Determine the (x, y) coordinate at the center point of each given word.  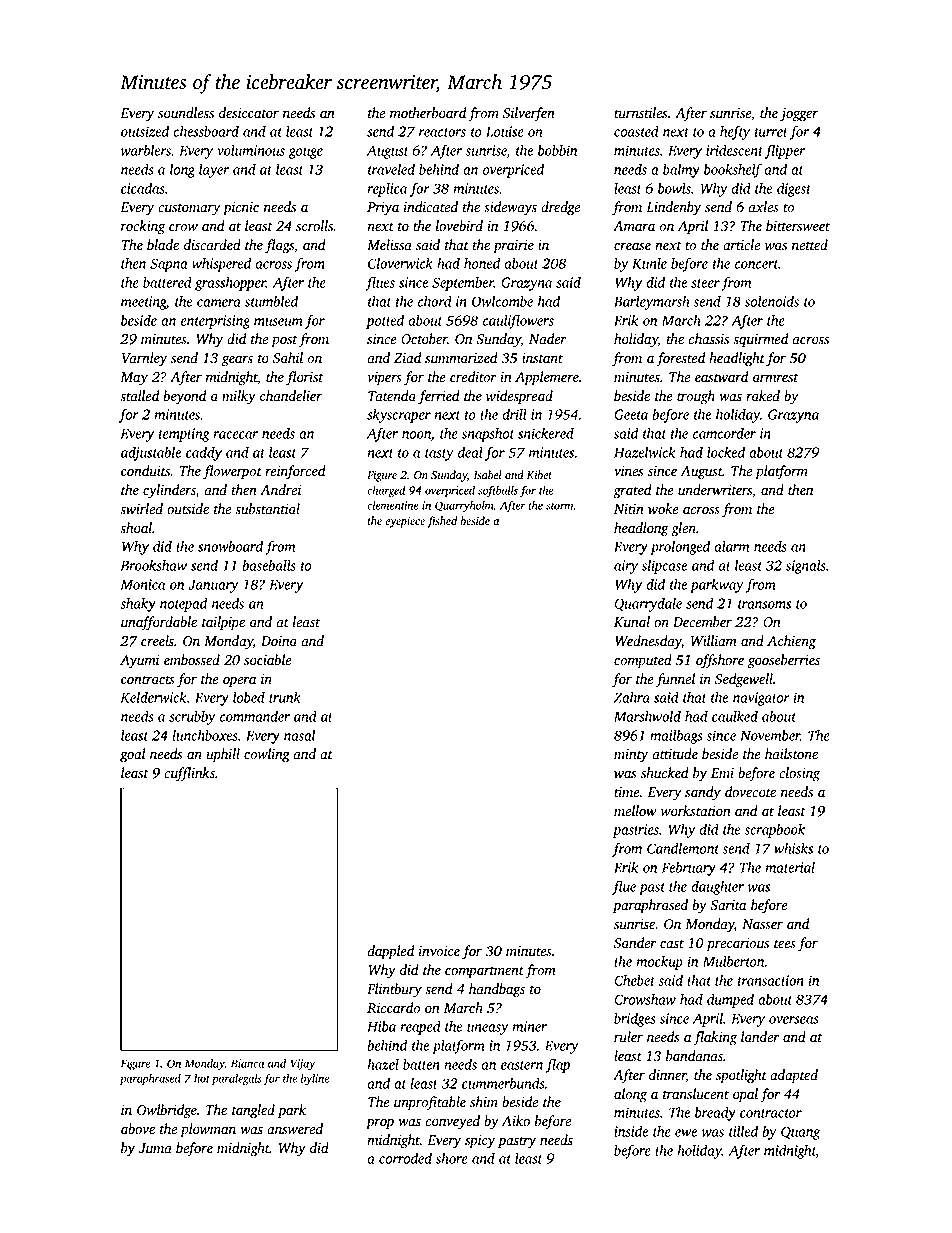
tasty (439, 455)
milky (239, 397)
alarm (732, 546)
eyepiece (405, 522)
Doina (279, 641)
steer (705, 283)
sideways (510, 208)
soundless (186, 113)
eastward (721, 377)
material (790, 867)
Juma (155, 1148)
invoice (439, 951)
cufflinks (189, 774)
